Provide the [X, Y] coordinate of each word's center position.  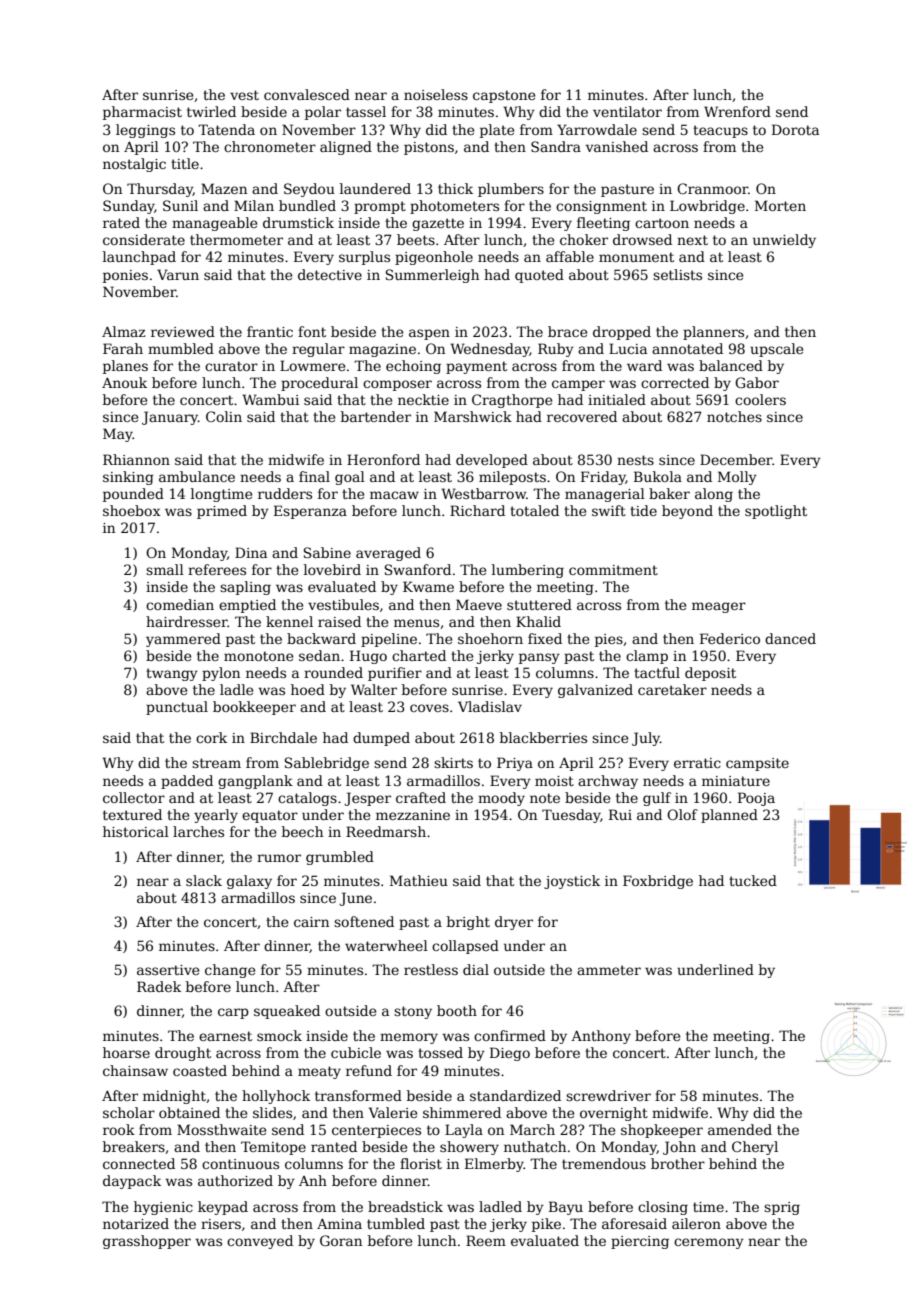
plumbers [511, 190]
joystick [572, 882]
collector [134, 797]
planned [729, 816]
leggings [145, 131]
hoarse [126, 1052]
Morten [780, 205]
